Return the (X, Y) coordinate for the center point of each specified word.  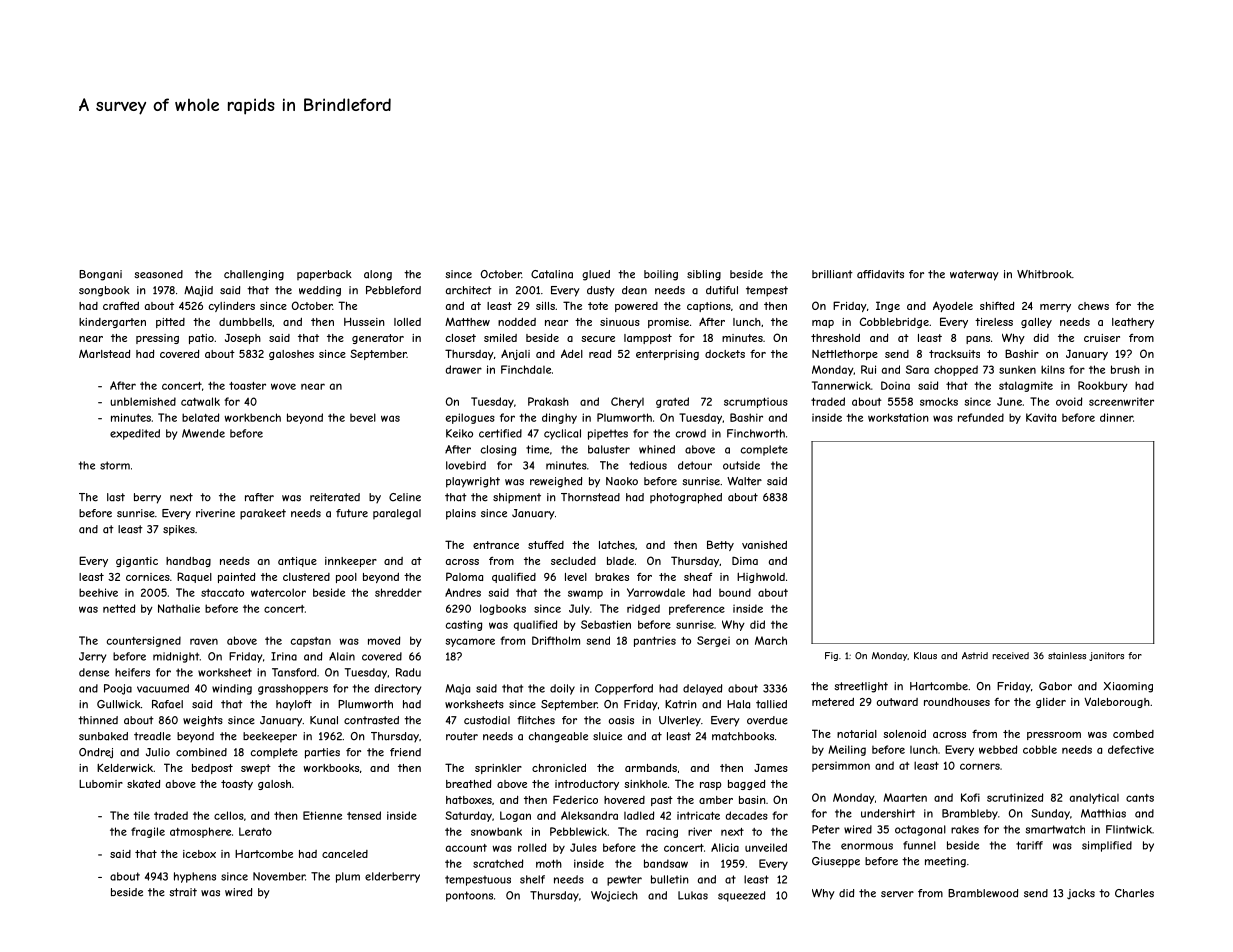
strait (183, 892)
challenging (254, 275)
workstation (898, 417)
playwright (473, 482)
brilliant (832, 274)
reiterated (335, 497)
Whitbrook (1044, 274)
